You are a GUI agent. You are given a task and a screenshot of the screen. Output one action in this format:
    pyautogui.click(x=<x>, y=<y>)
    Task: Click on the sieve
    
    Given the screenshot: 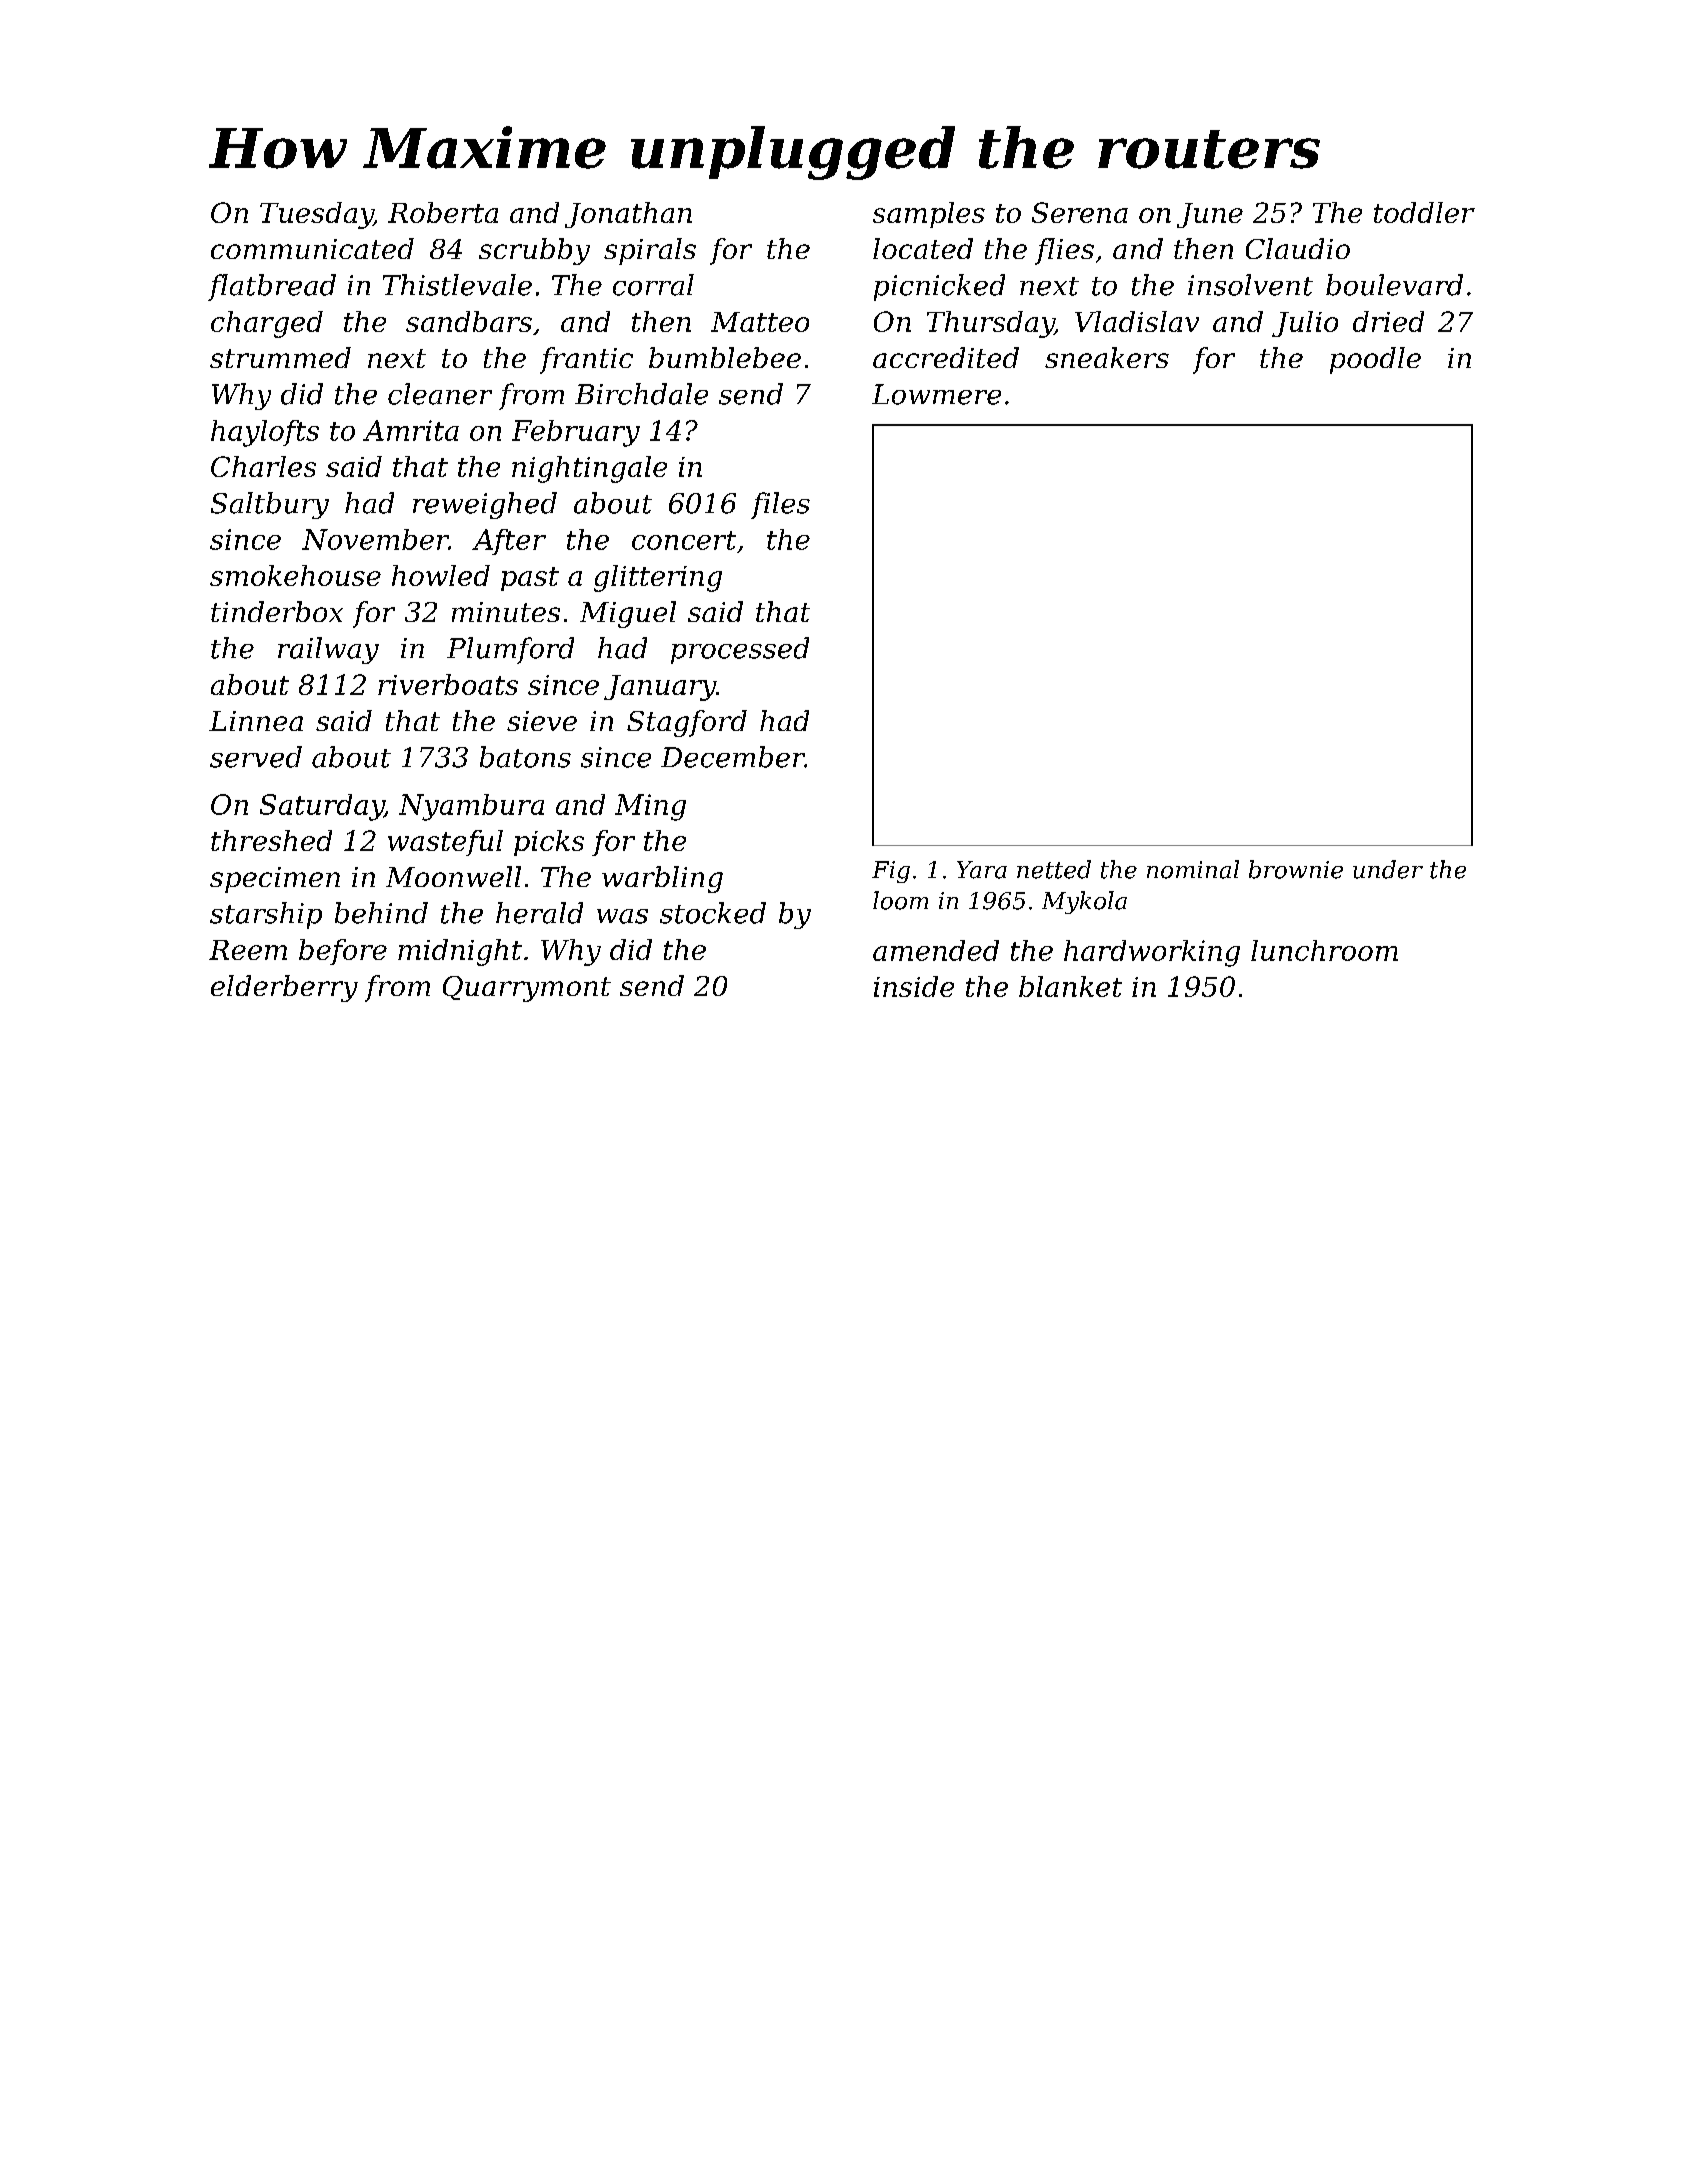 What is the action you would take?
    pyautogui.click(x=542, y=721)
